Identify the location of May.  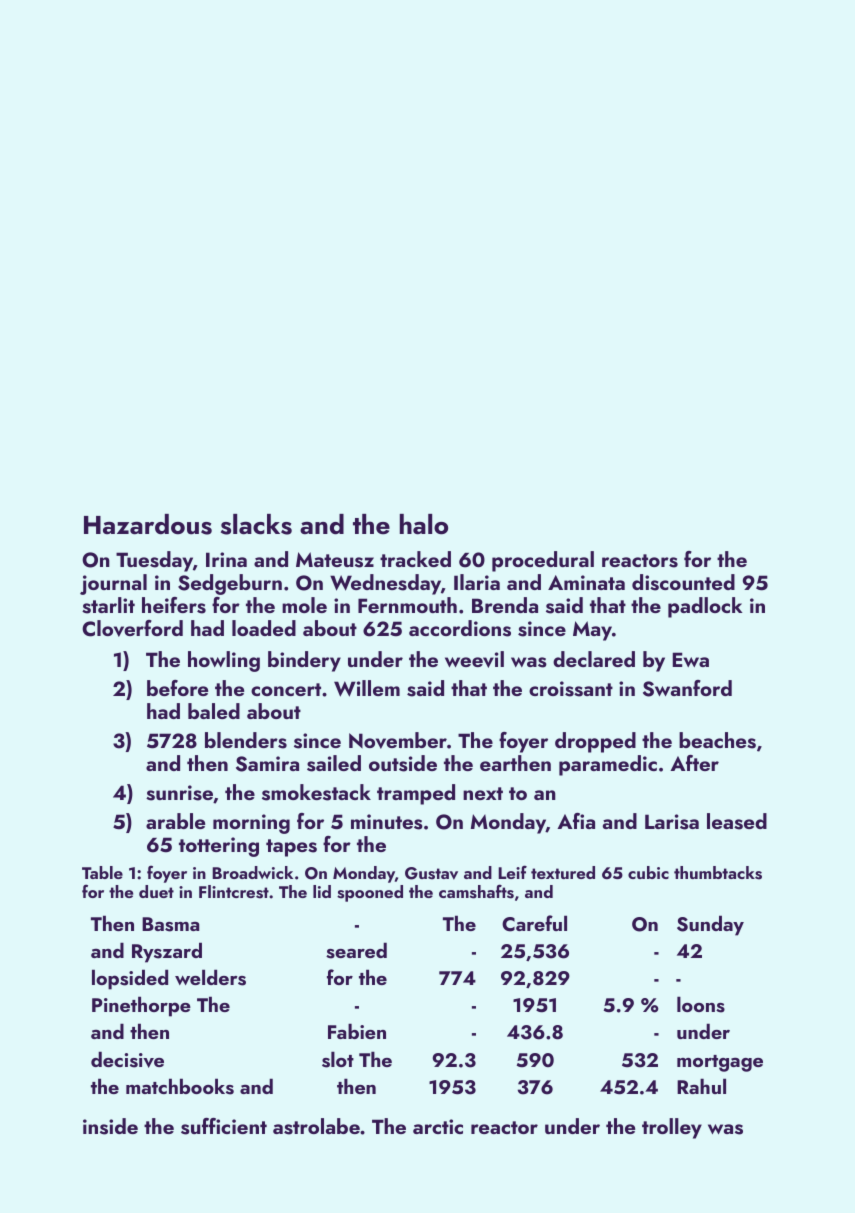
(592, 631).
